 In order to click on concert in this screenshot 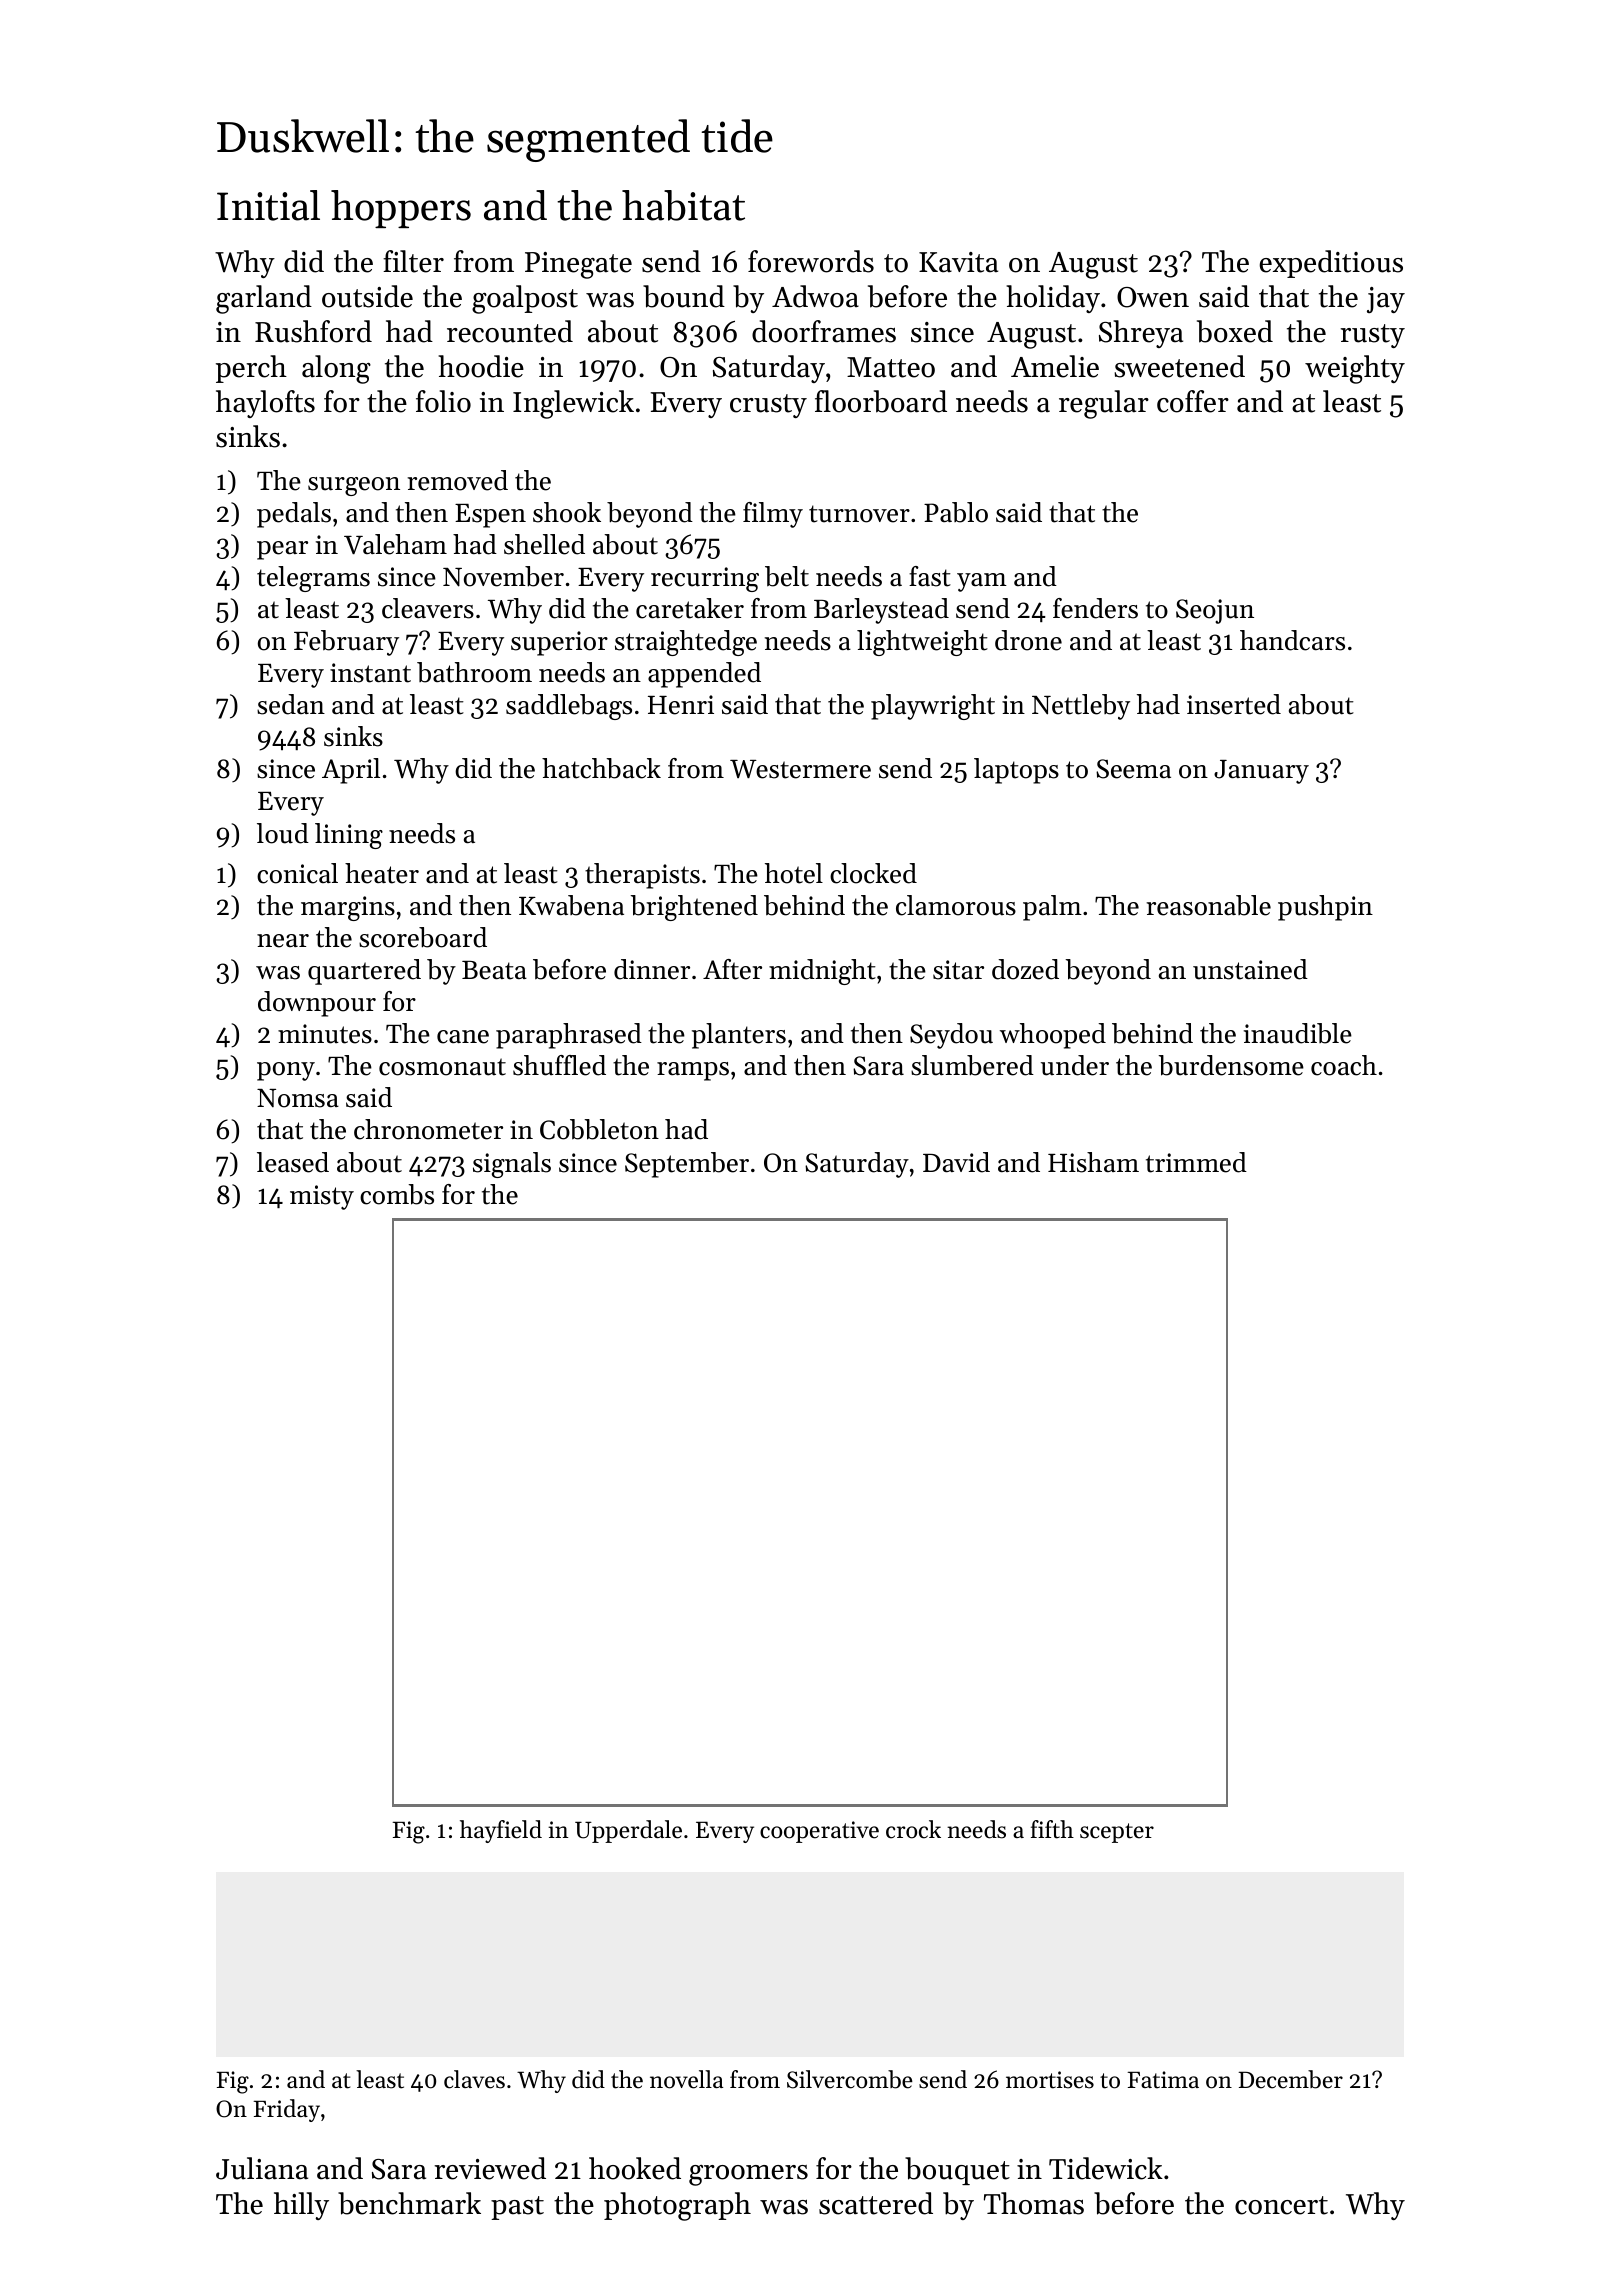, I will do `click(1281, 2205)`.
